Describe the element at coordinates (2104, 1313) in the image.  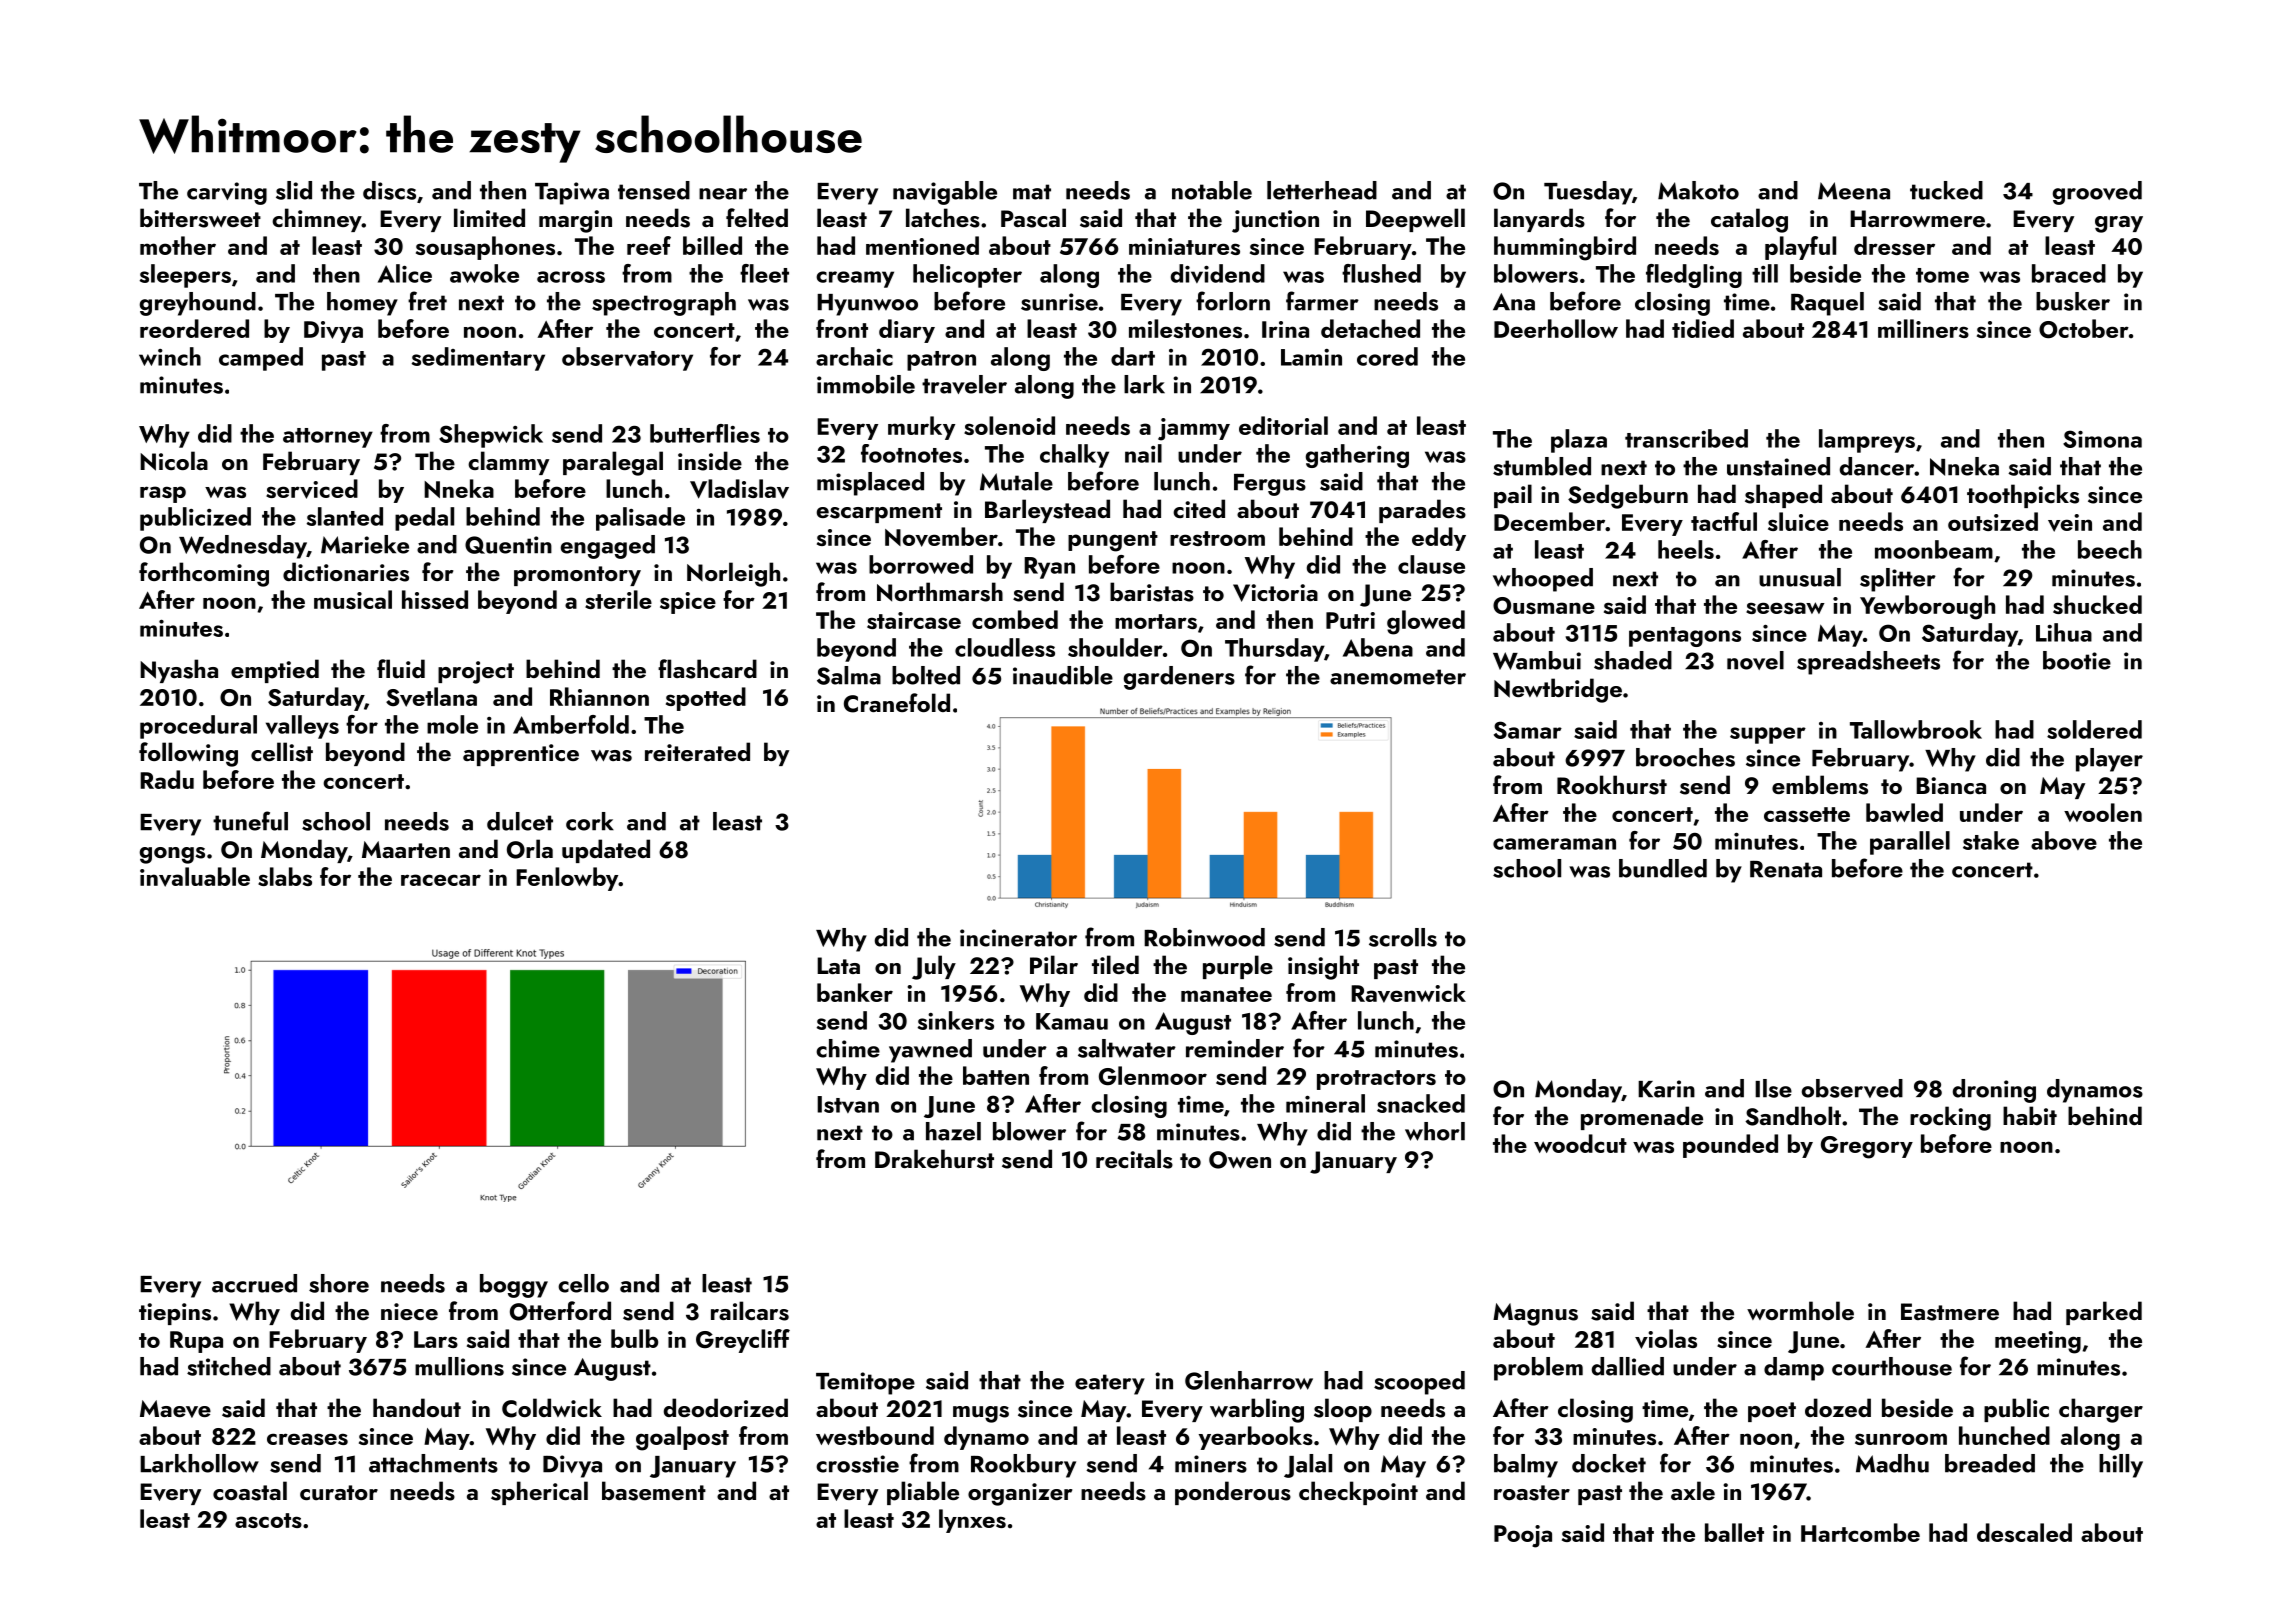
I see `parked` at that location.
